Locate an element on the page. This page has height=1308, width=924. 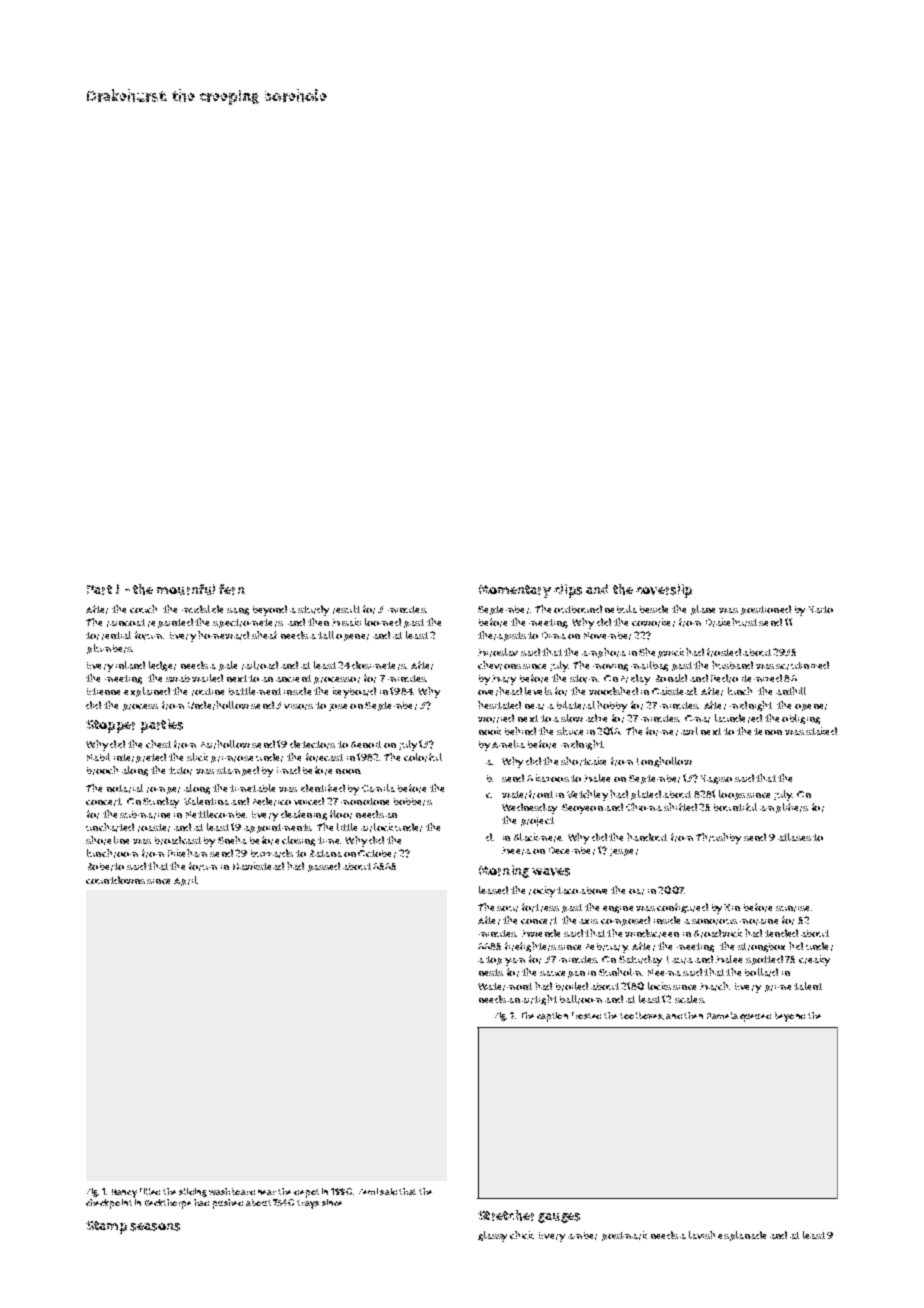
keyboard is located at coordinates (354, 692).
